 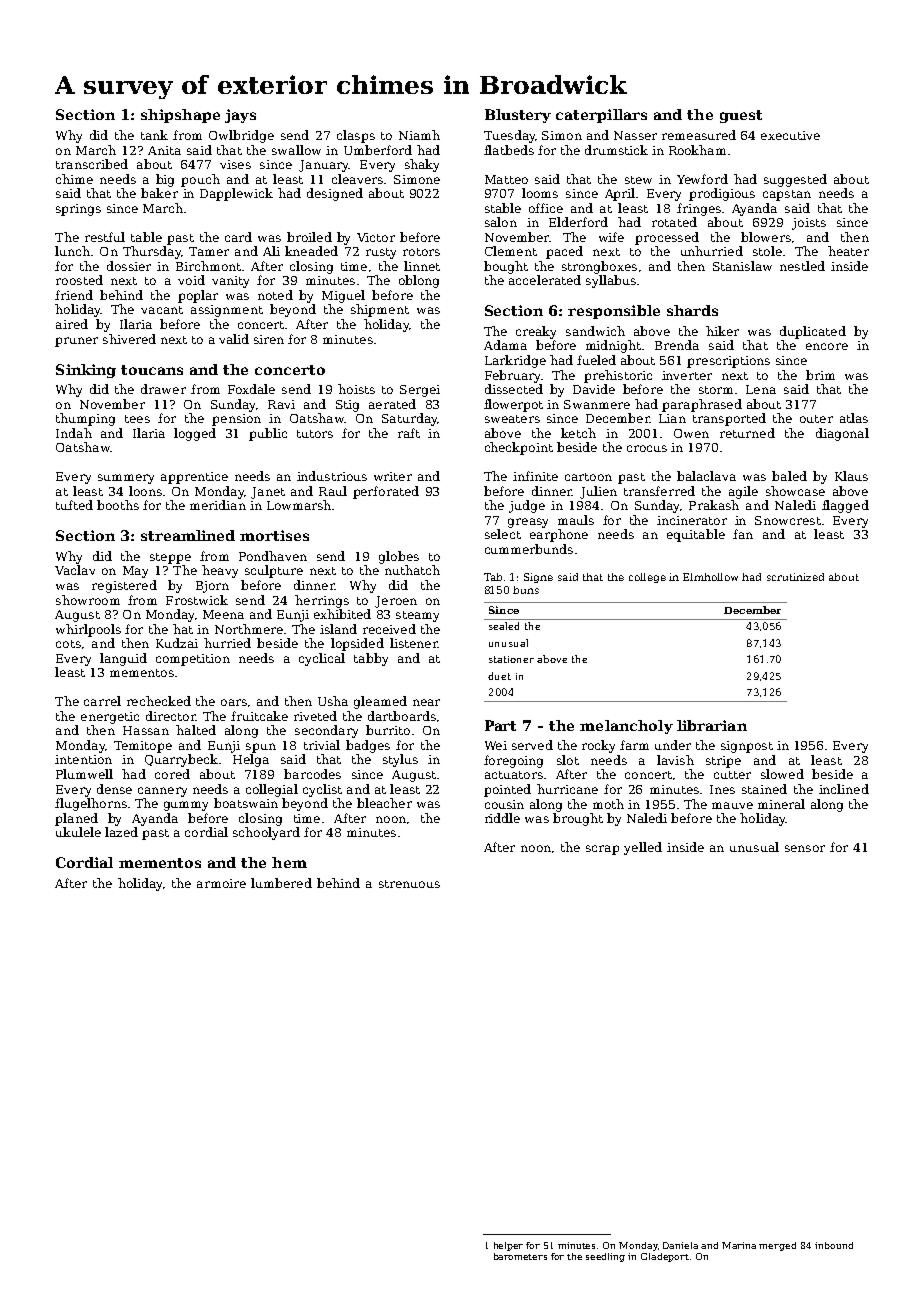 What do you see at coordinates (221, 883) in the screenshot?
I see `armoire` at bounding box center [221, 883].
